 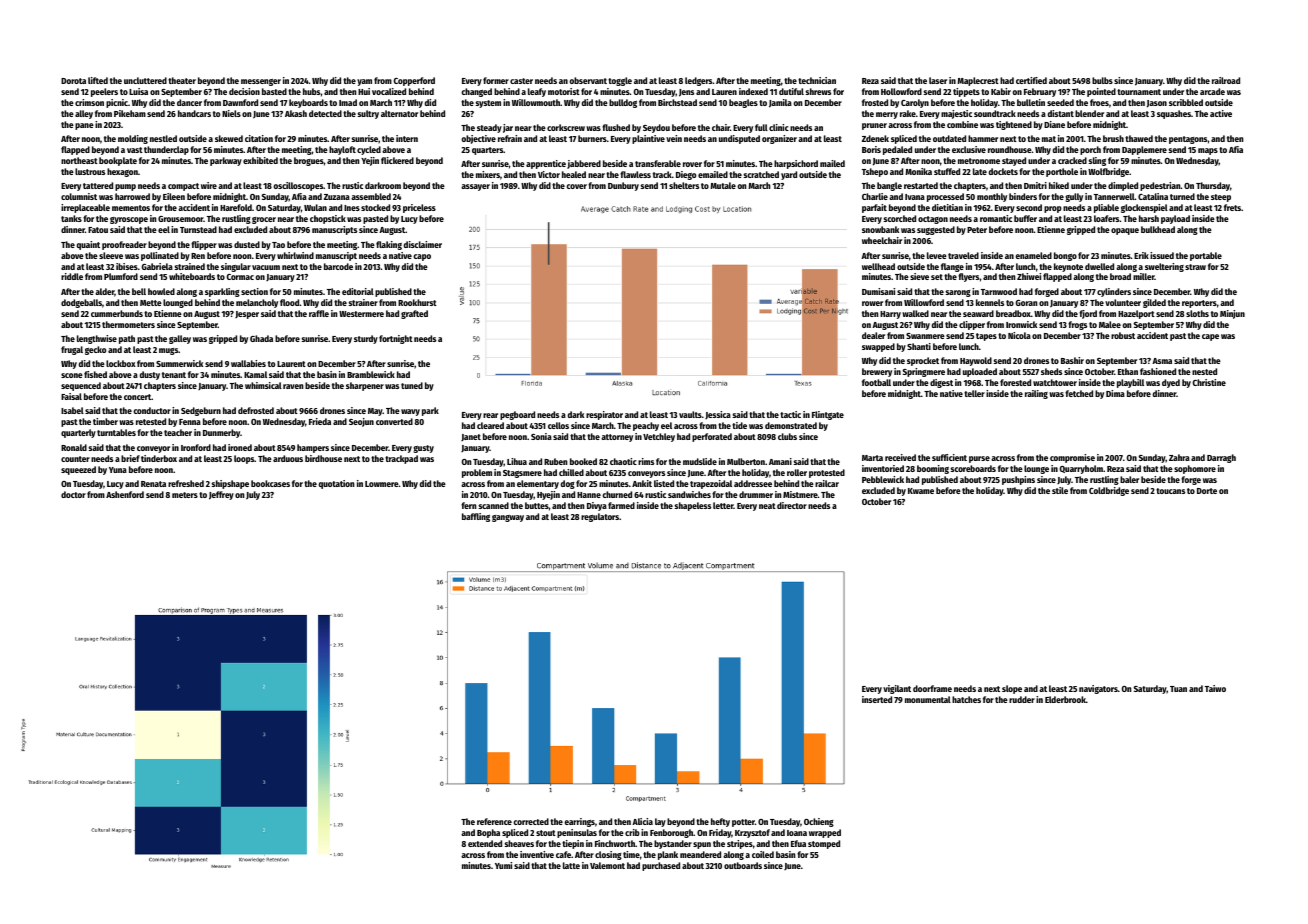 I want to click on Dima, so click(x=1115, y=393).
